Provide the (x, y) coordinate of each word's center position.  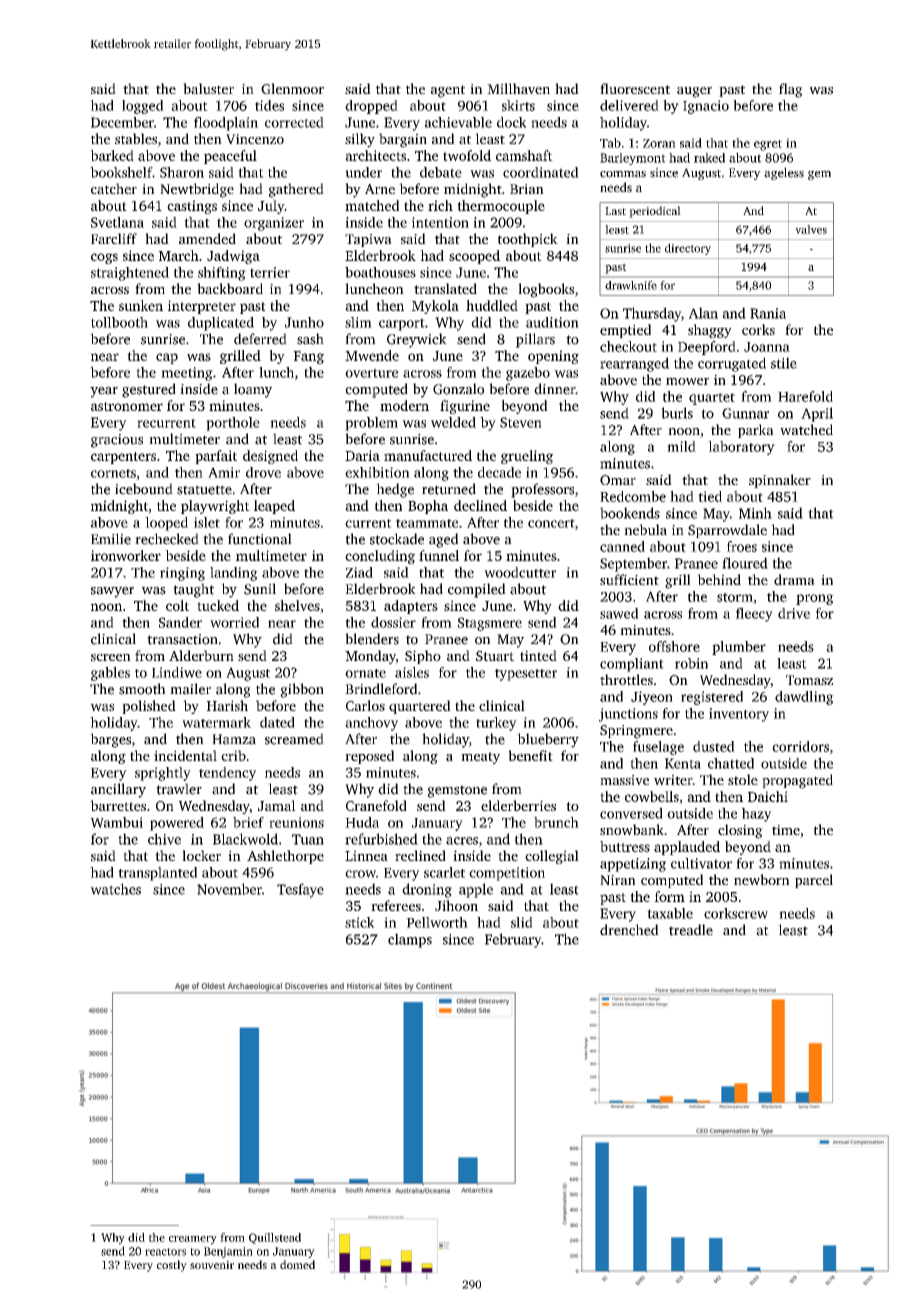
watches (115, 889)
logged (143, 107)
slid (522, 922)
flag (791, 90)
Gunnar (745, 413)
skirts (518, 105)
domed (297, 1264)
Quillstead (275, 1238)
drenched (629, 930)
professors (542, 490)
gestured (149, 390)
